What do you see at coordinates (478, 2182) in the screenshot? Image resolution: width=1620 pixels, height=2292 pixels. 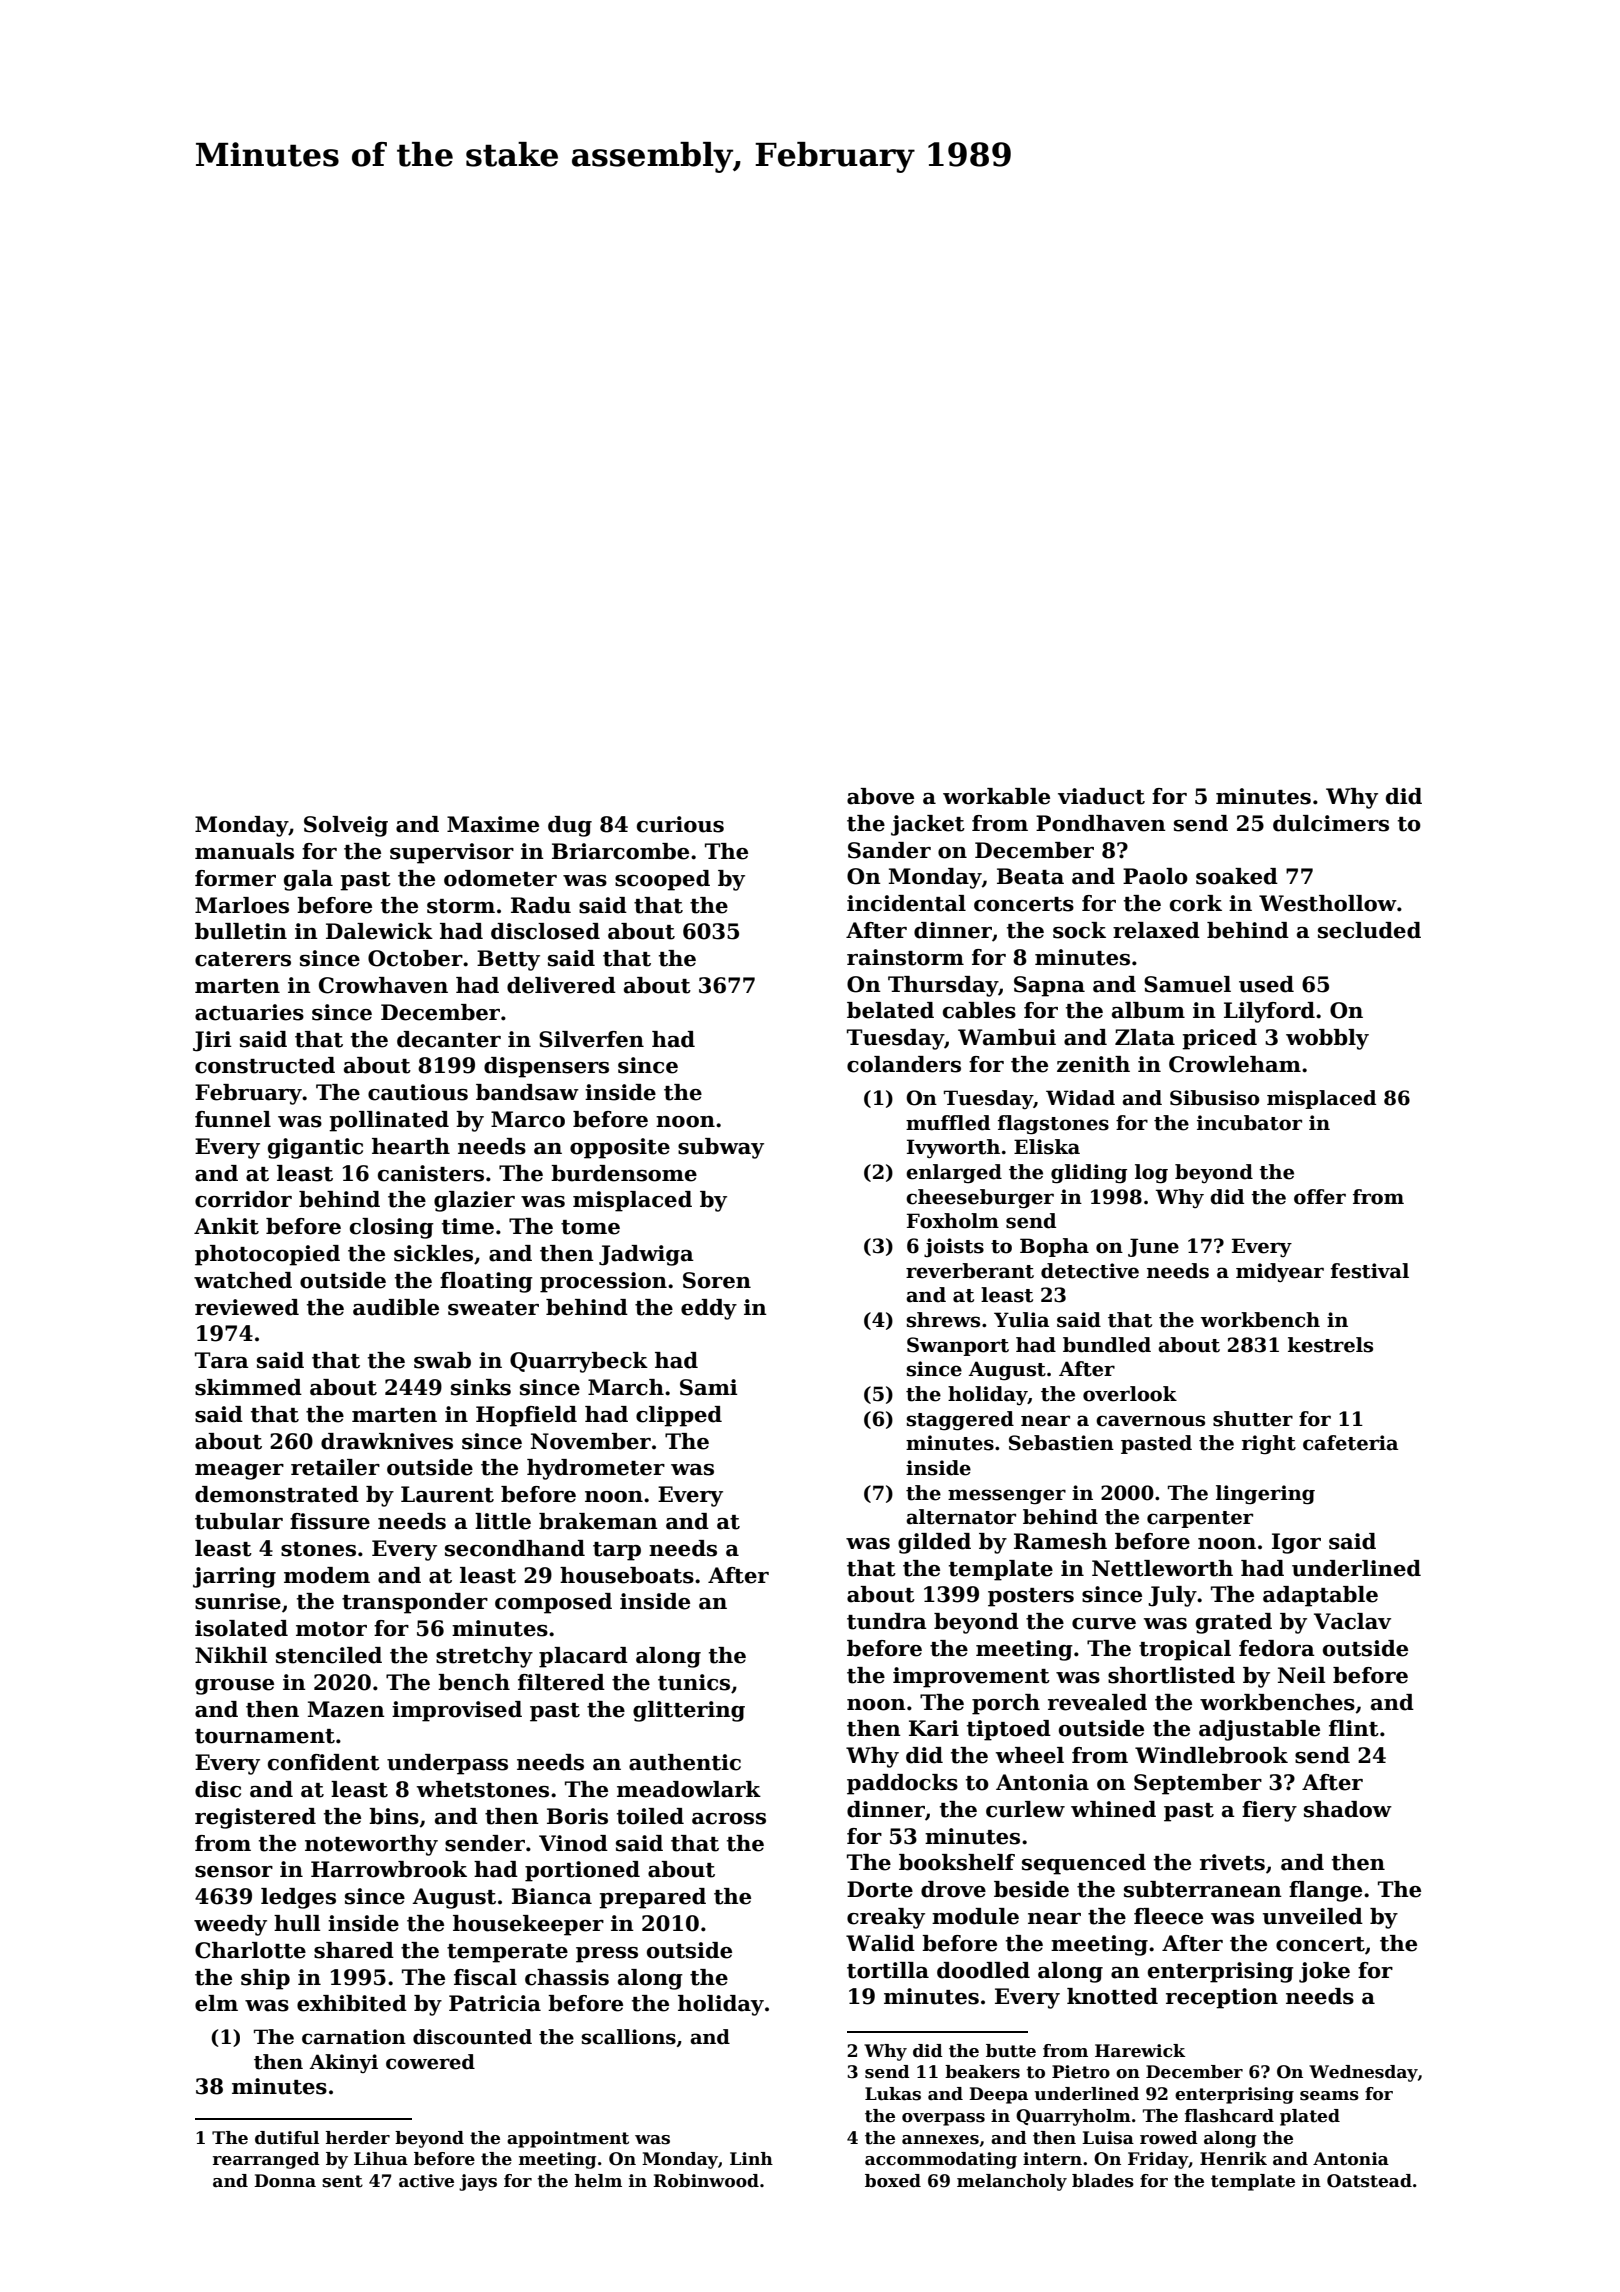 I see `jays` at bounding box center [478, 2182].
